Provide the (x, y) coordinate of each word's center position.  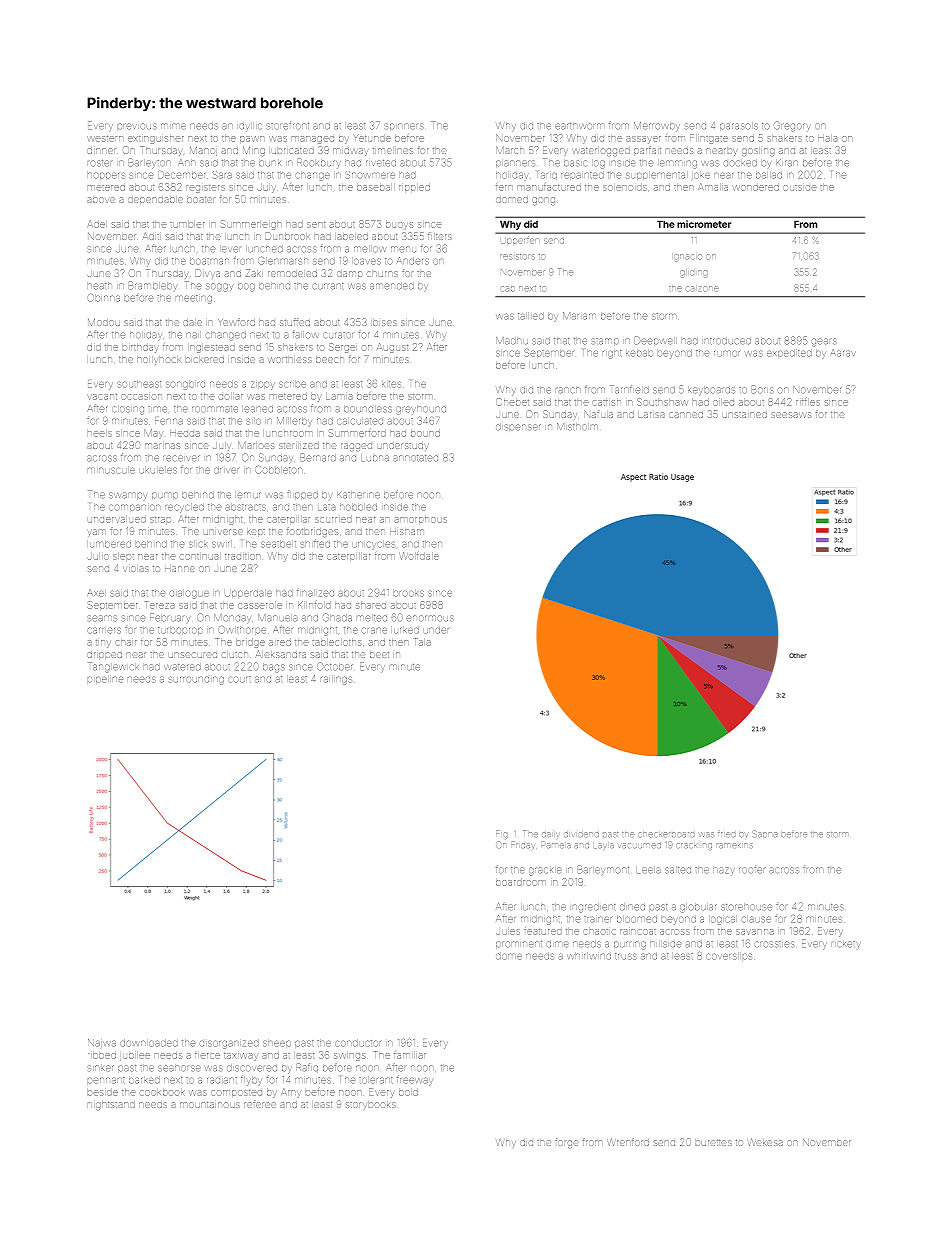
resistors (517, 256)
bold (408, 1092)
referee (260, 1104)
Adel (96, 224)
